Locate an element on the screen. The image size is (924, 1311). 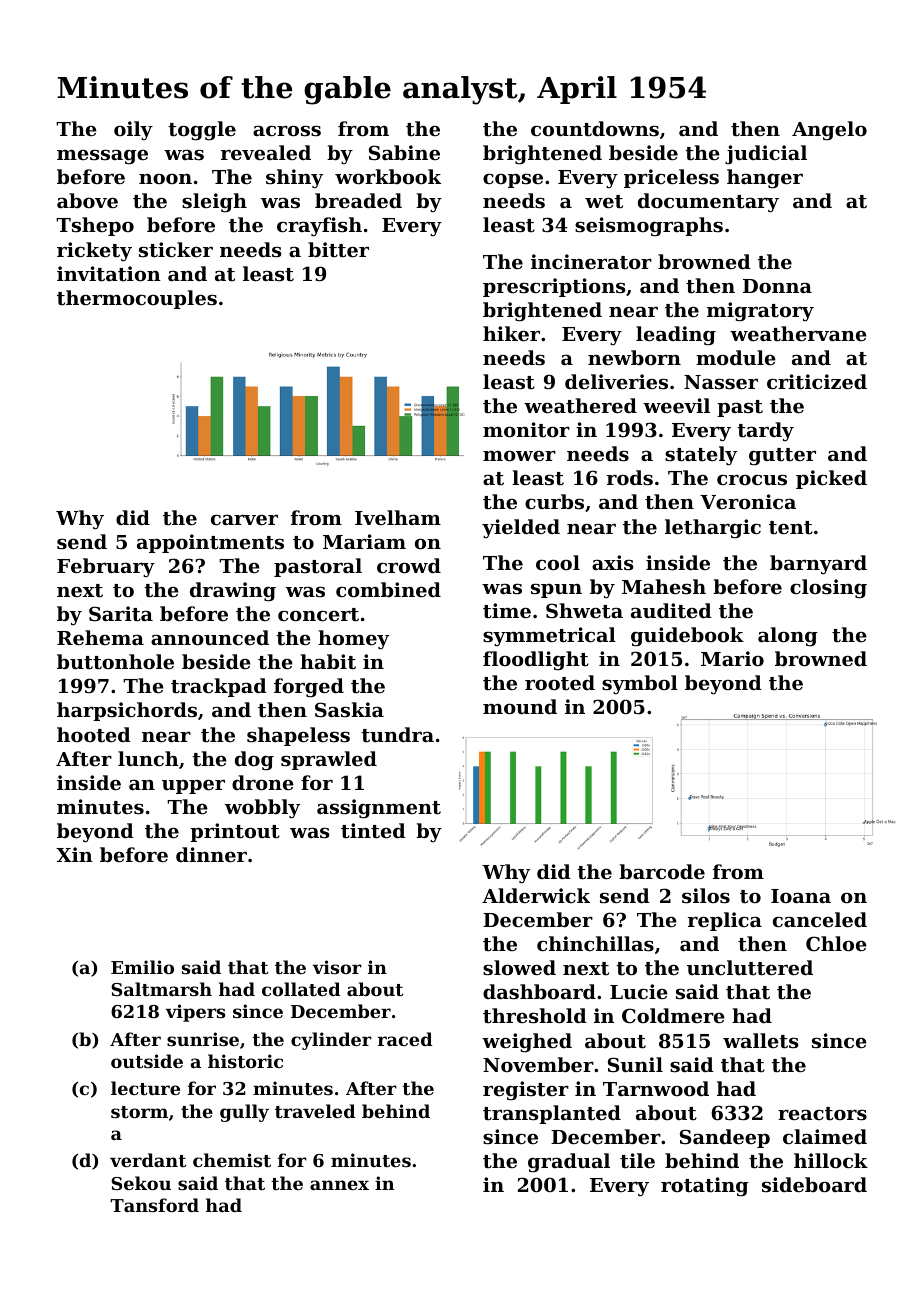
assignment is located at coordinates (379, 809).
